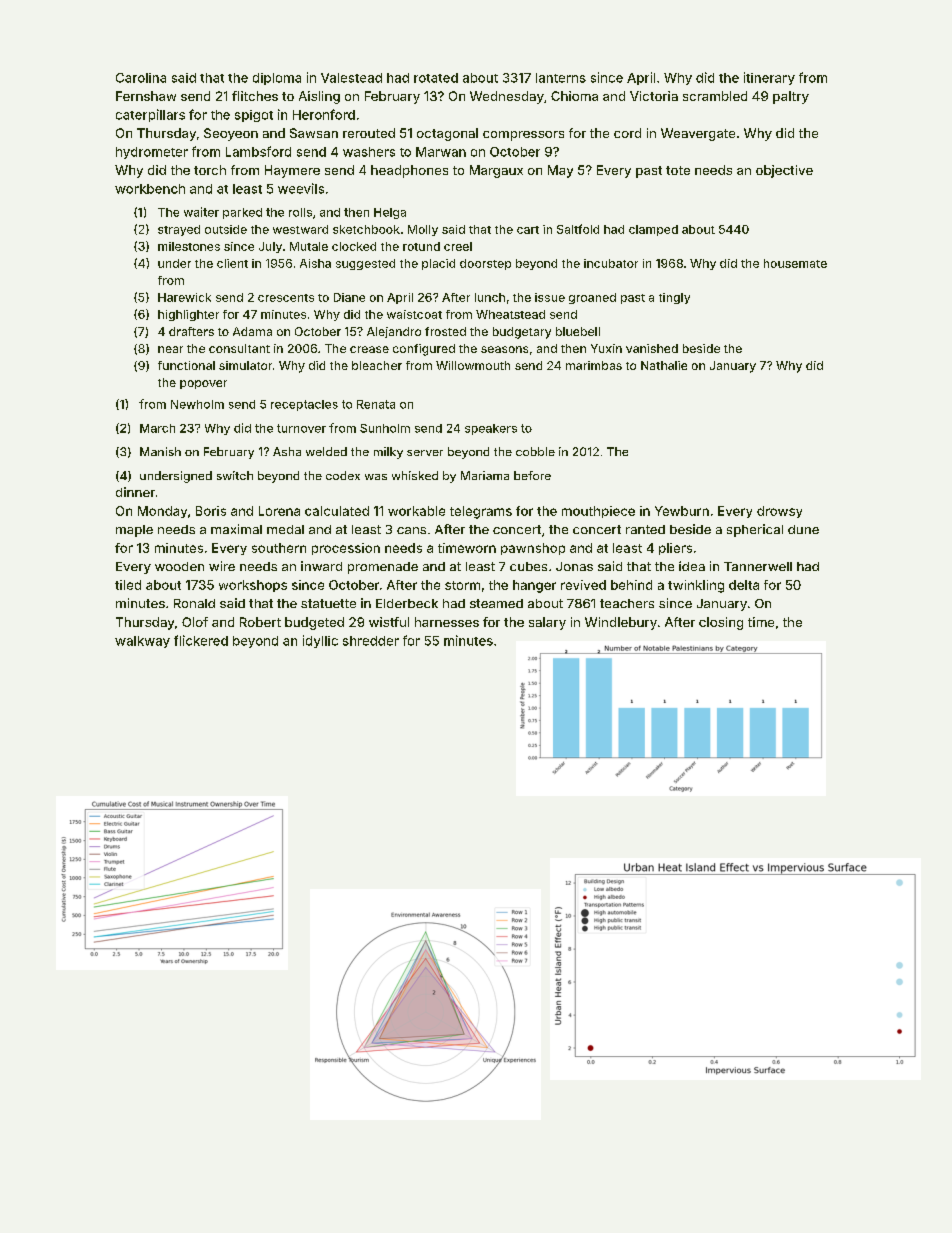 This document has width=952, height=1233. What do you see at coordinates (528, 230) in the document?
I see `cart` at bounding box center [528, 230].
